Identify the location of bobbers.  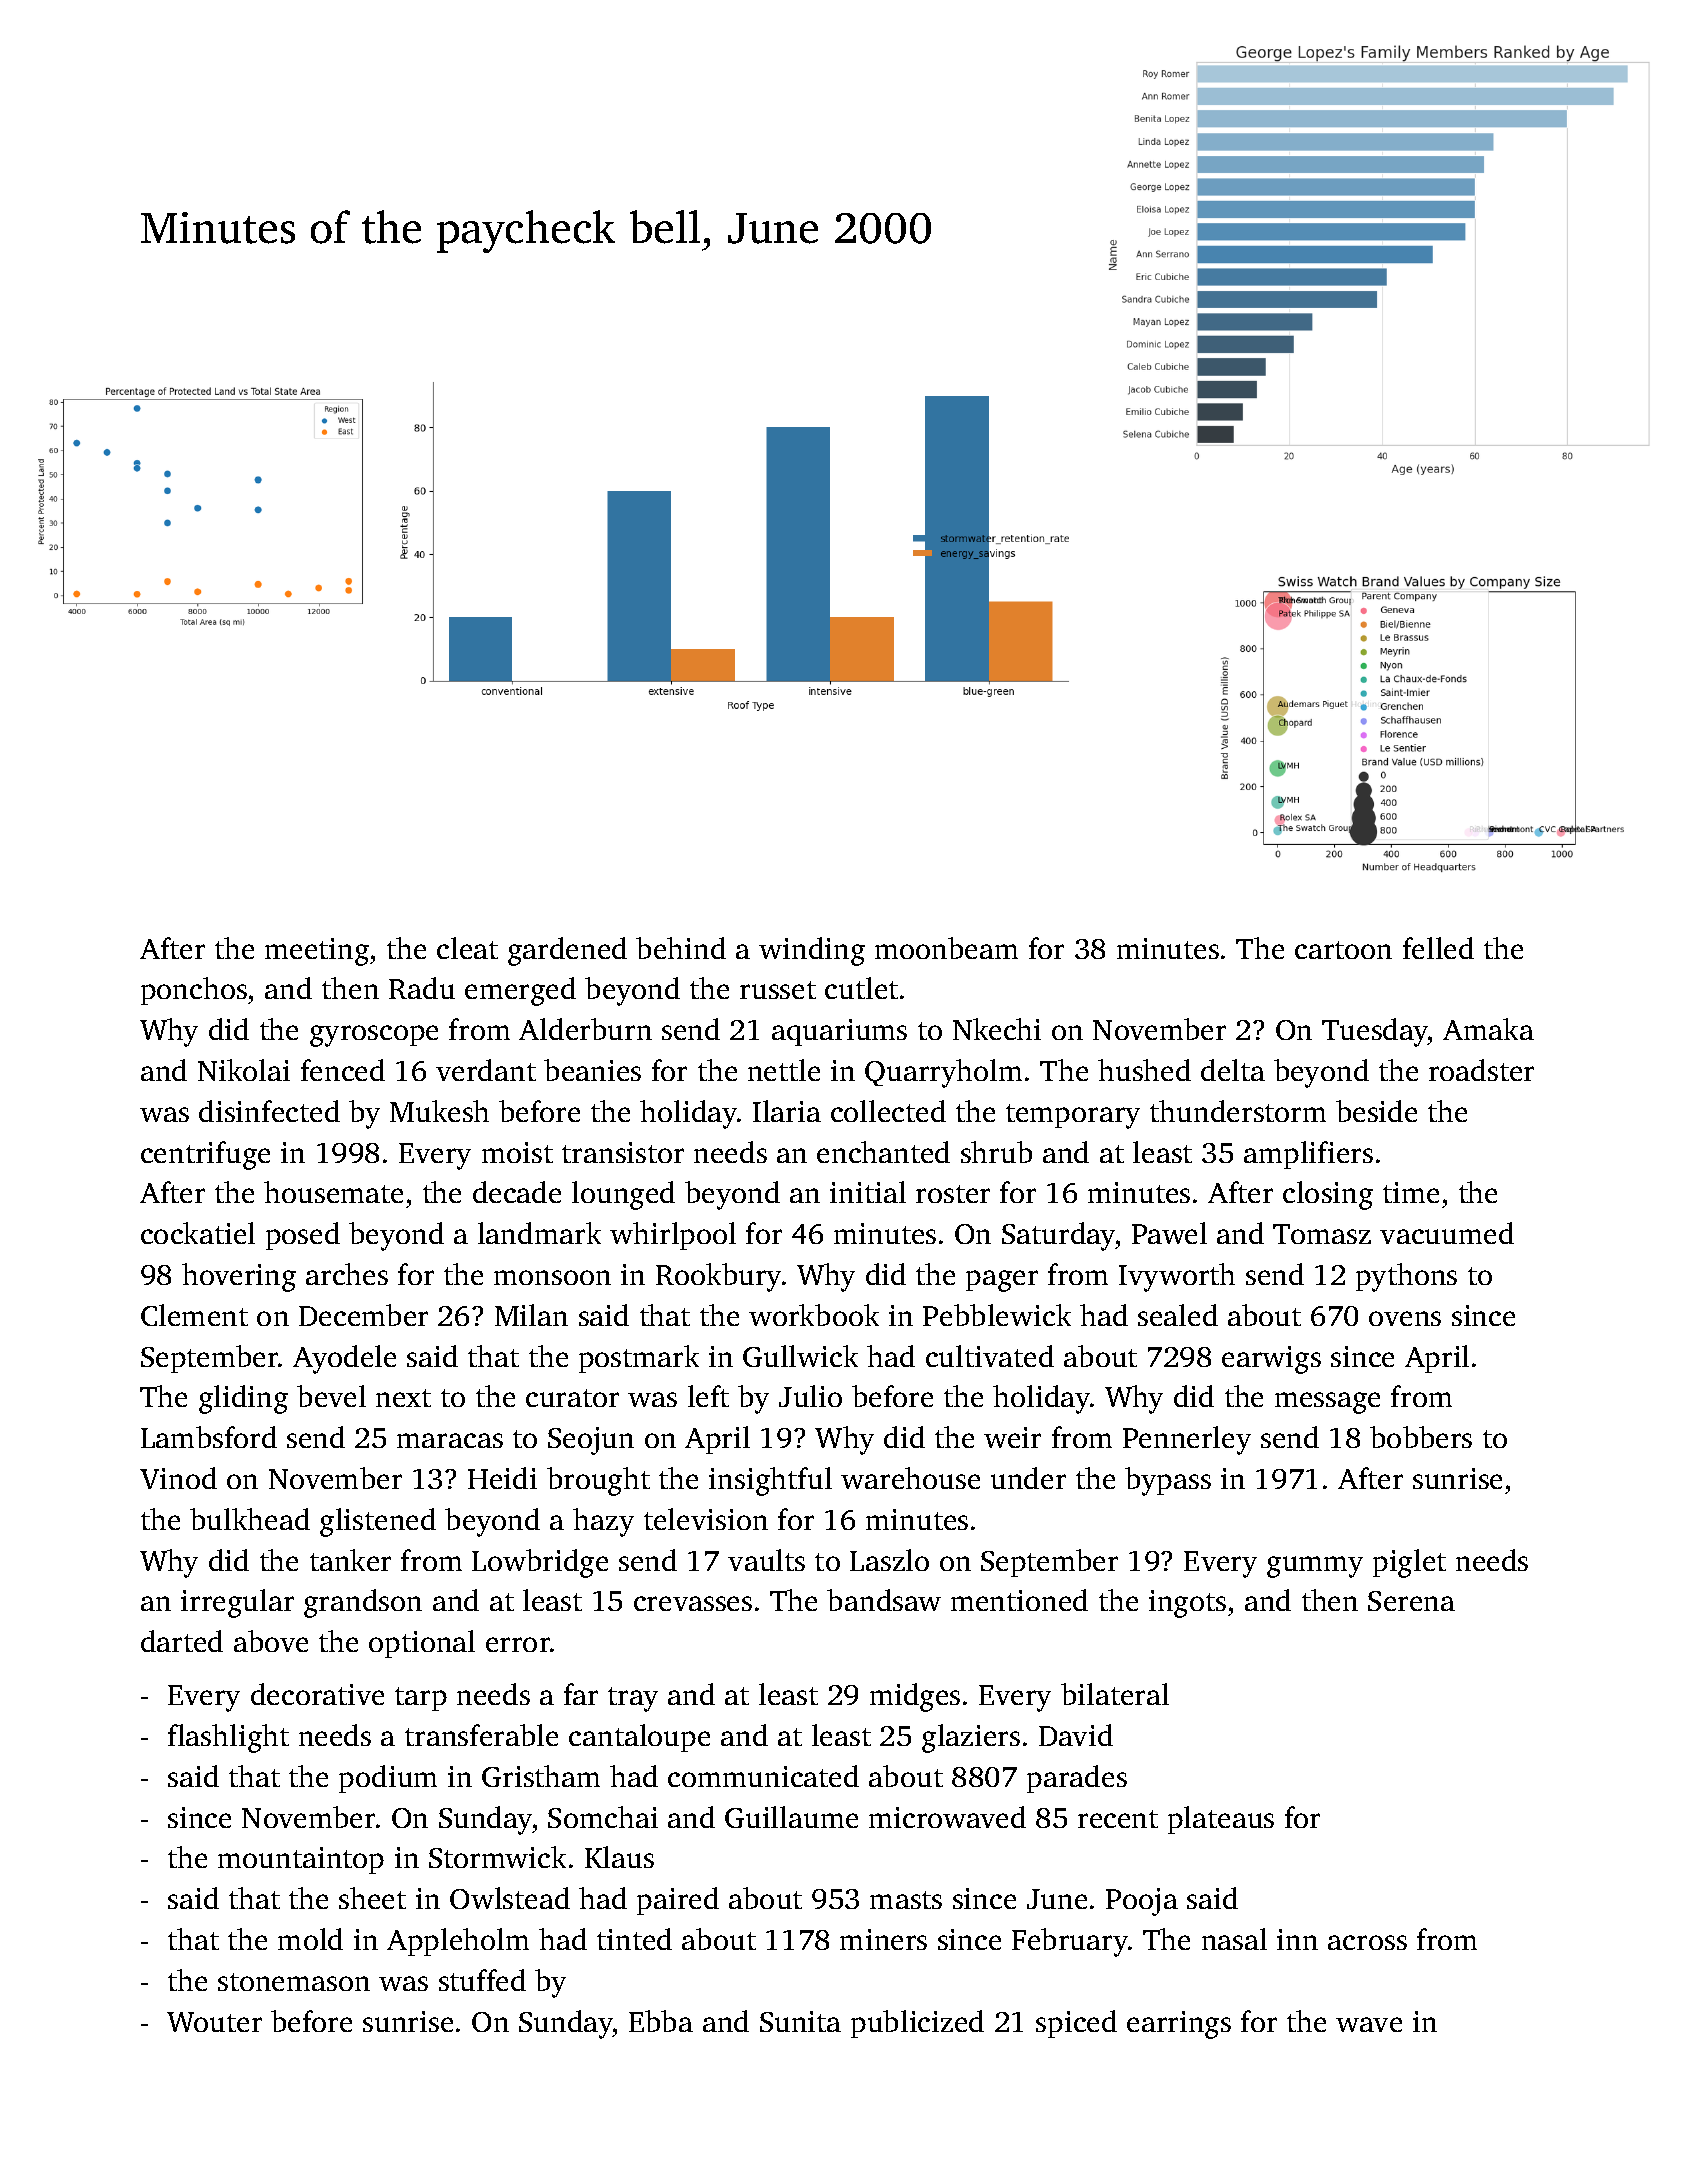
(1421, 1437).
